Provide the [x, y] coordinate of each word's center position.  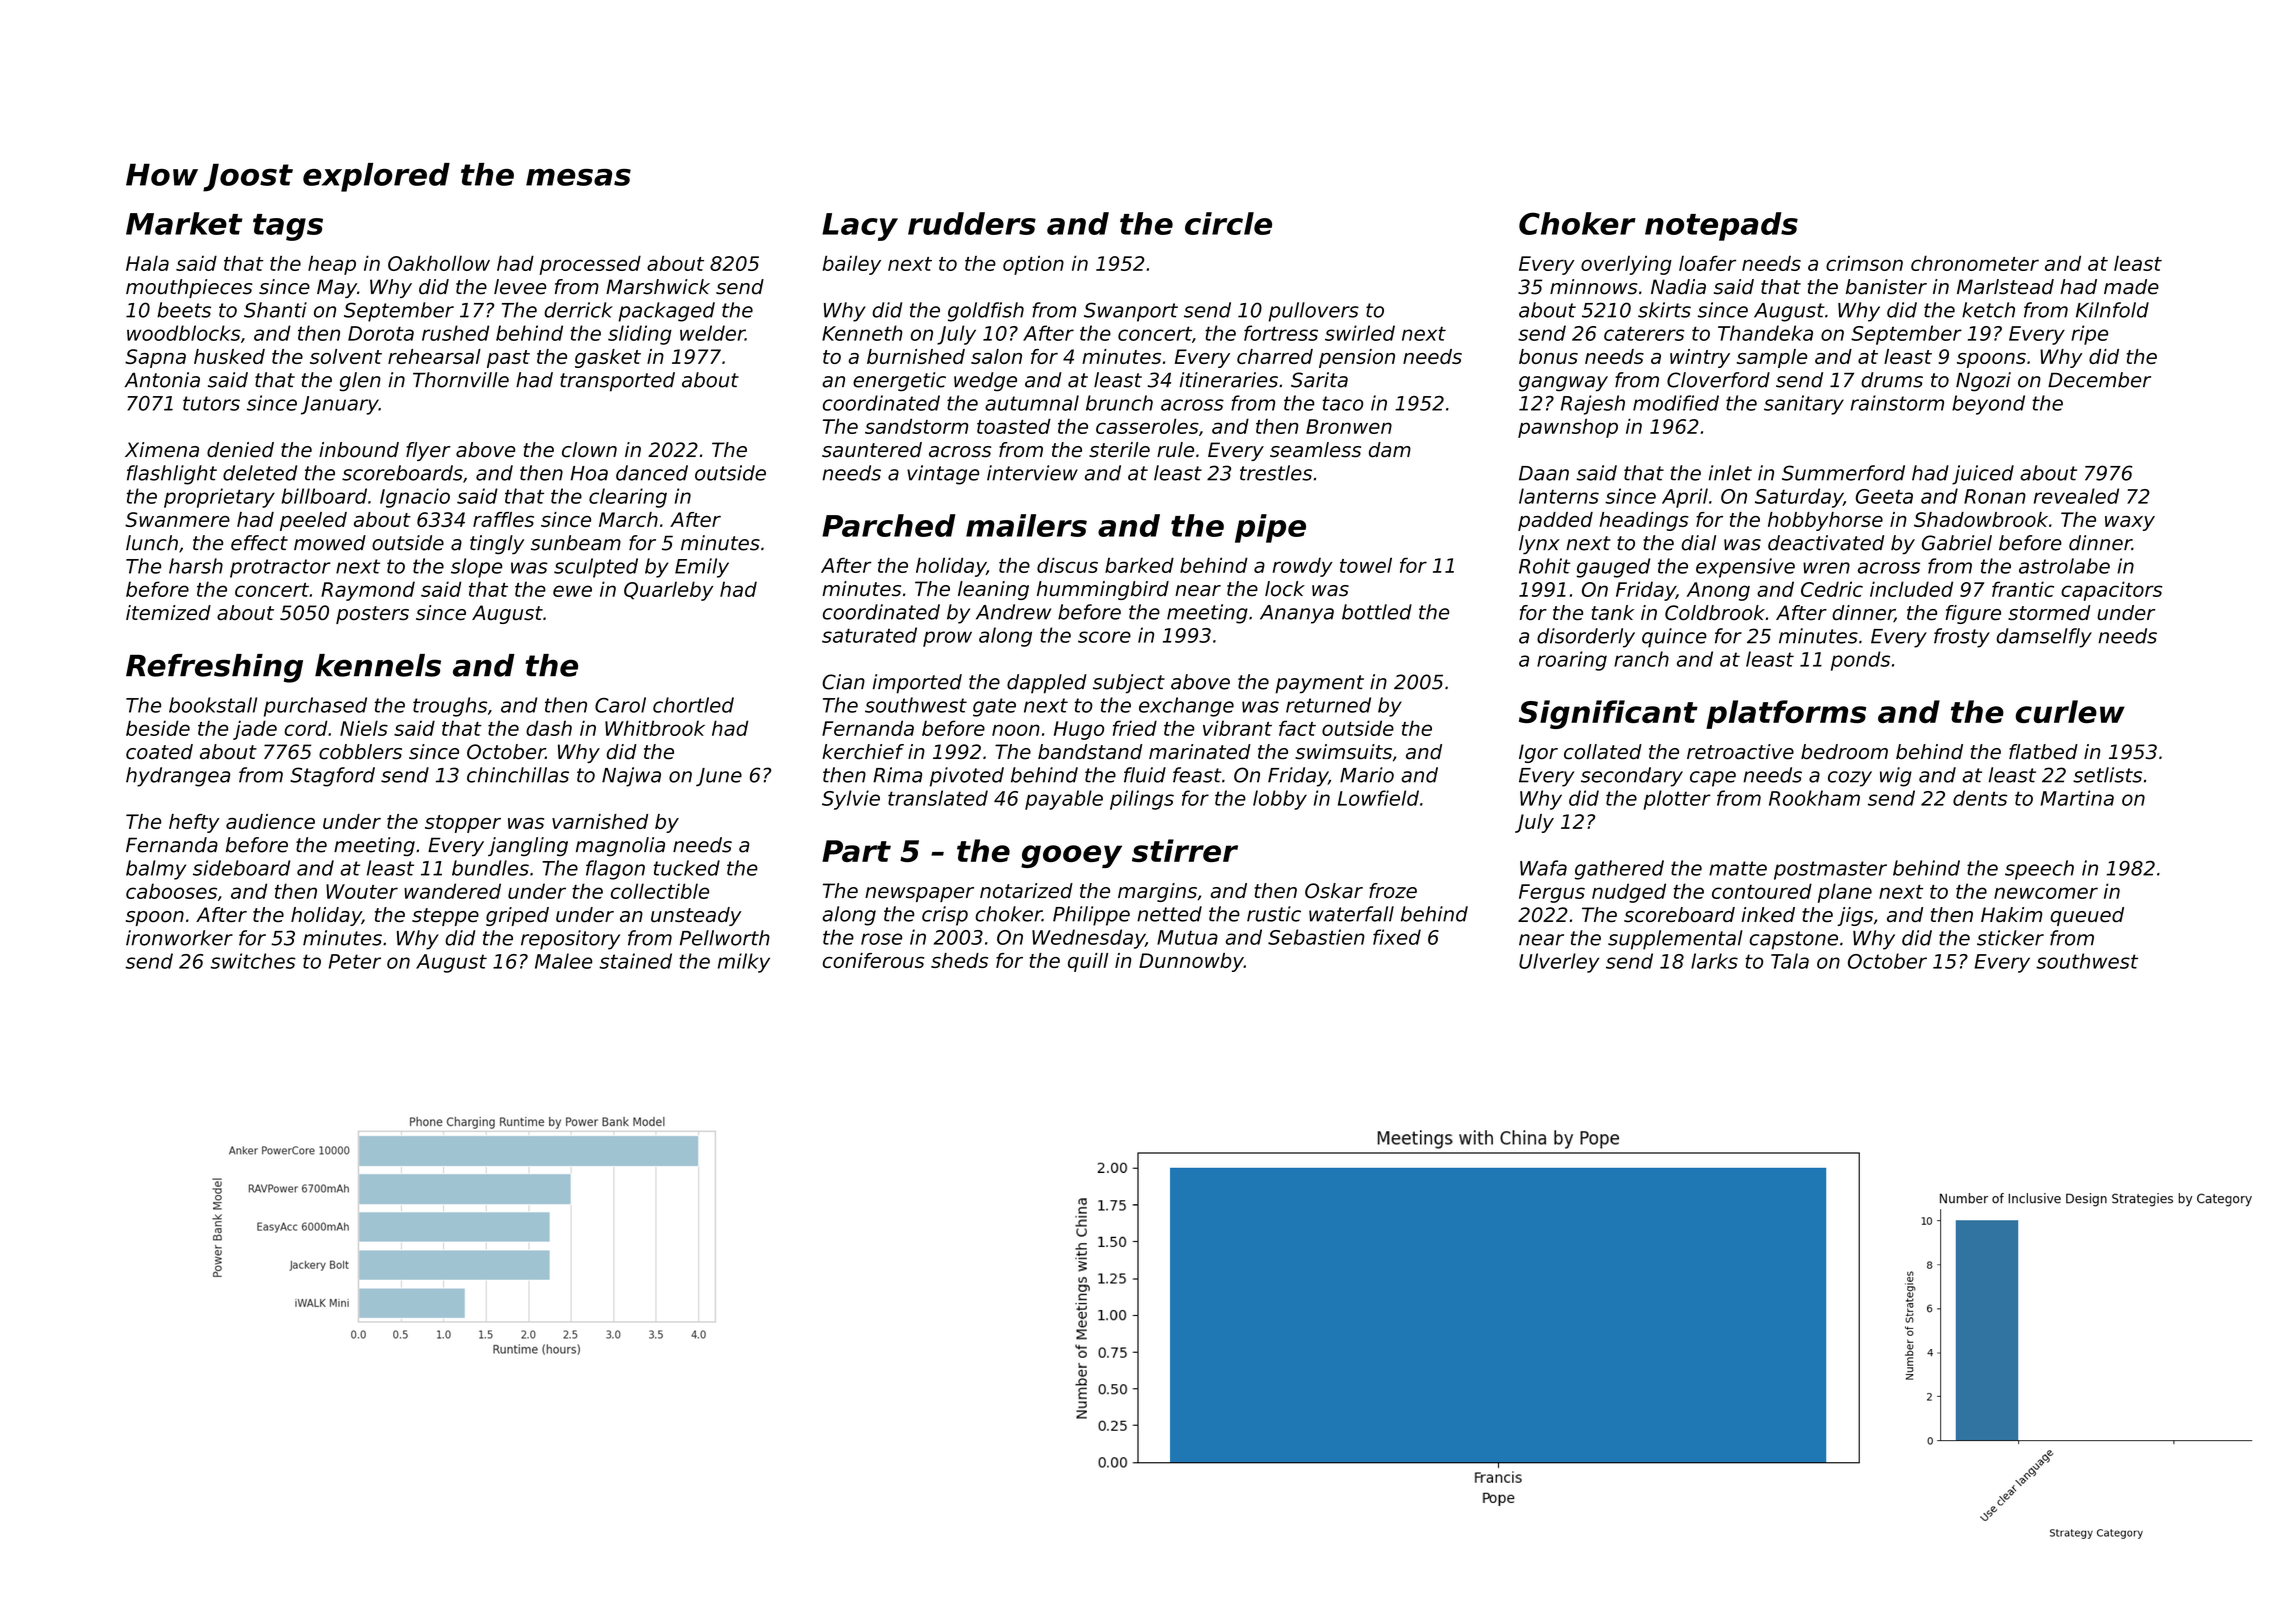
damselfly [2044, 638]
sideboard [241, 868]
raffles [503, 519]
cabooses [171, 891]
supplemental [1675, 940]
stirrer [1185, 850]
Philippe [1091, 916]
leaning [993, 590]
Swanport [1131, 312]
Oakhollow [439, 263]
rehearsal [434, 356]
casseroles [1147, 426]
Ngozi [1983, 382]
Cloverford [1718, 380]
